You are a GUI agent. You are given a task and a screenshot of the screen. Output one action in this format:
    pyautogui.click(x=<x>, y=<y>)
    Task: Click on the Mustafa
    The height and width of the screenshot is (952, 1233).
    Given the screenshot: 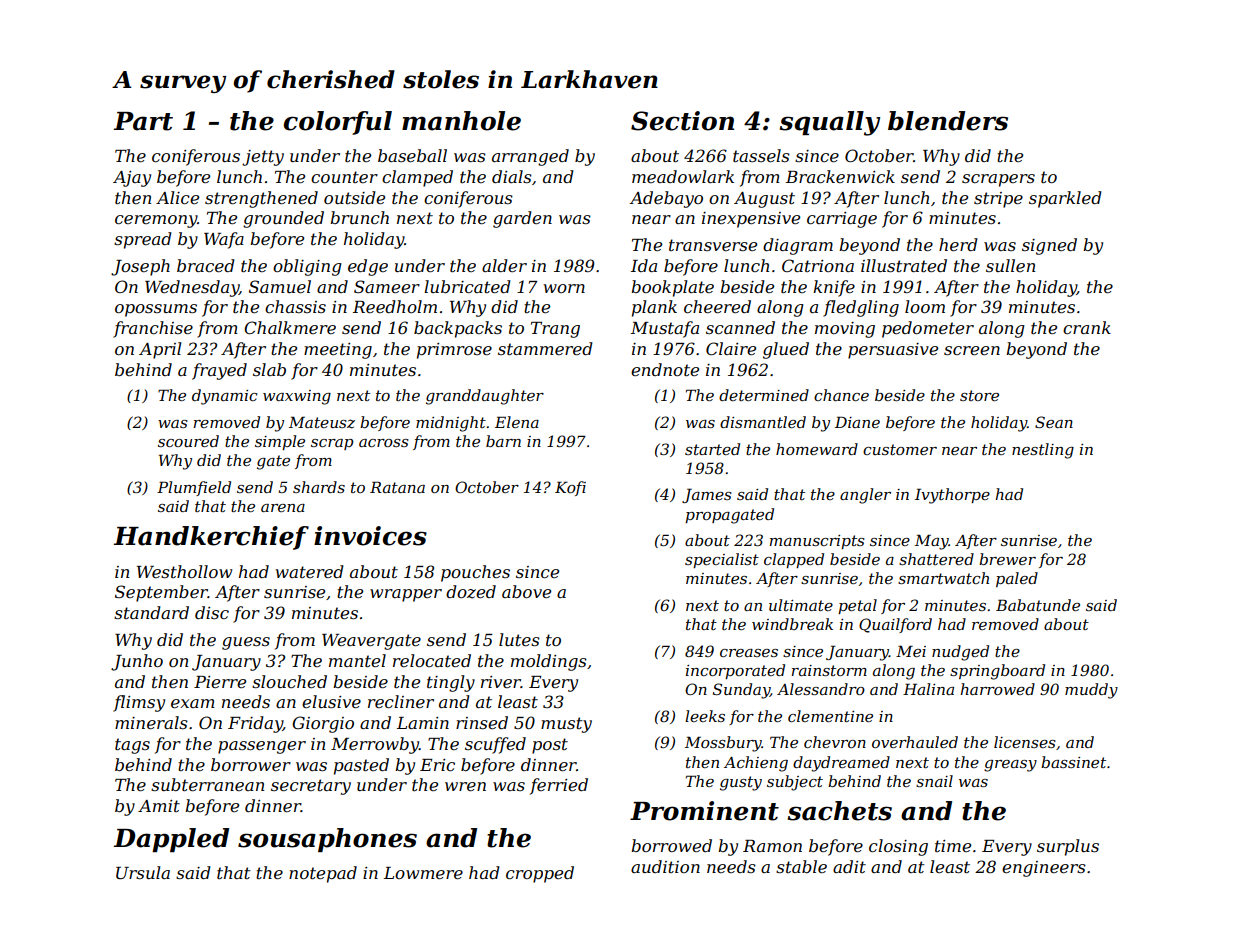 What is the action you would take?
    pyautogui.click(x=665, y=329)
